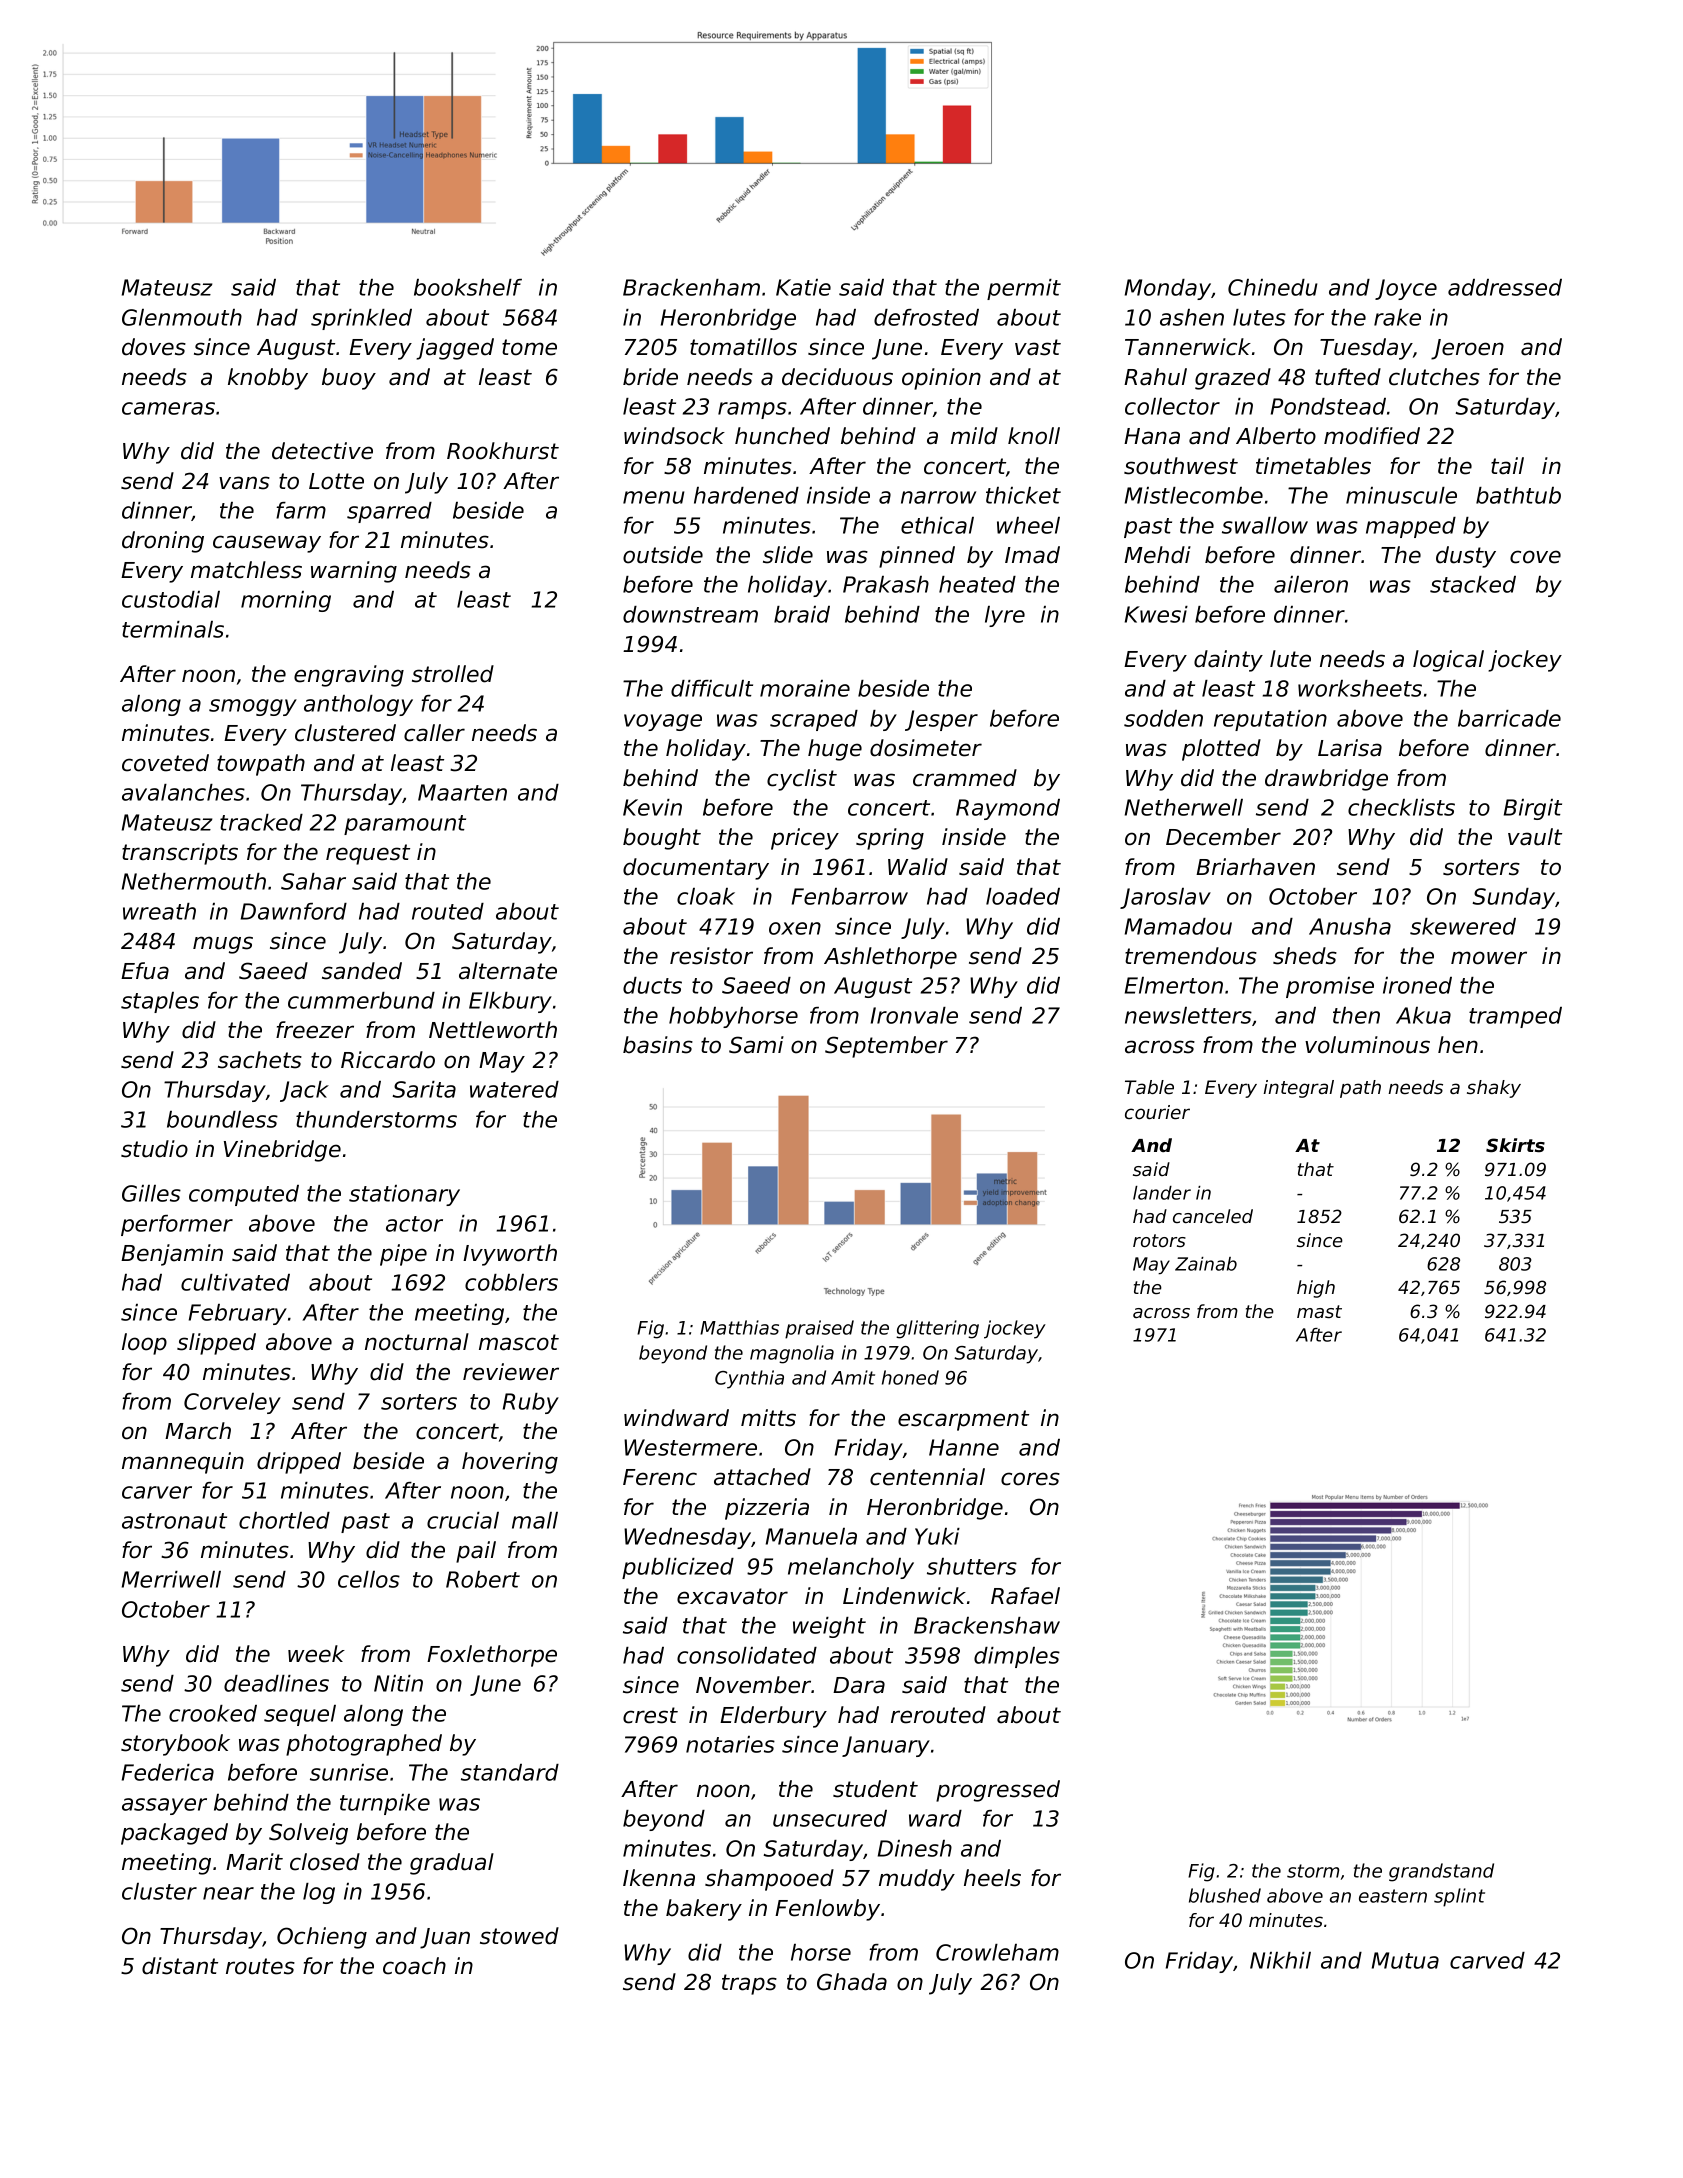 This screenshot has height=2178, width=1683. What do you see at coordinates (1509, 718) in the screenshot?
I see `barricade` at bounding box center [1509, 718].
